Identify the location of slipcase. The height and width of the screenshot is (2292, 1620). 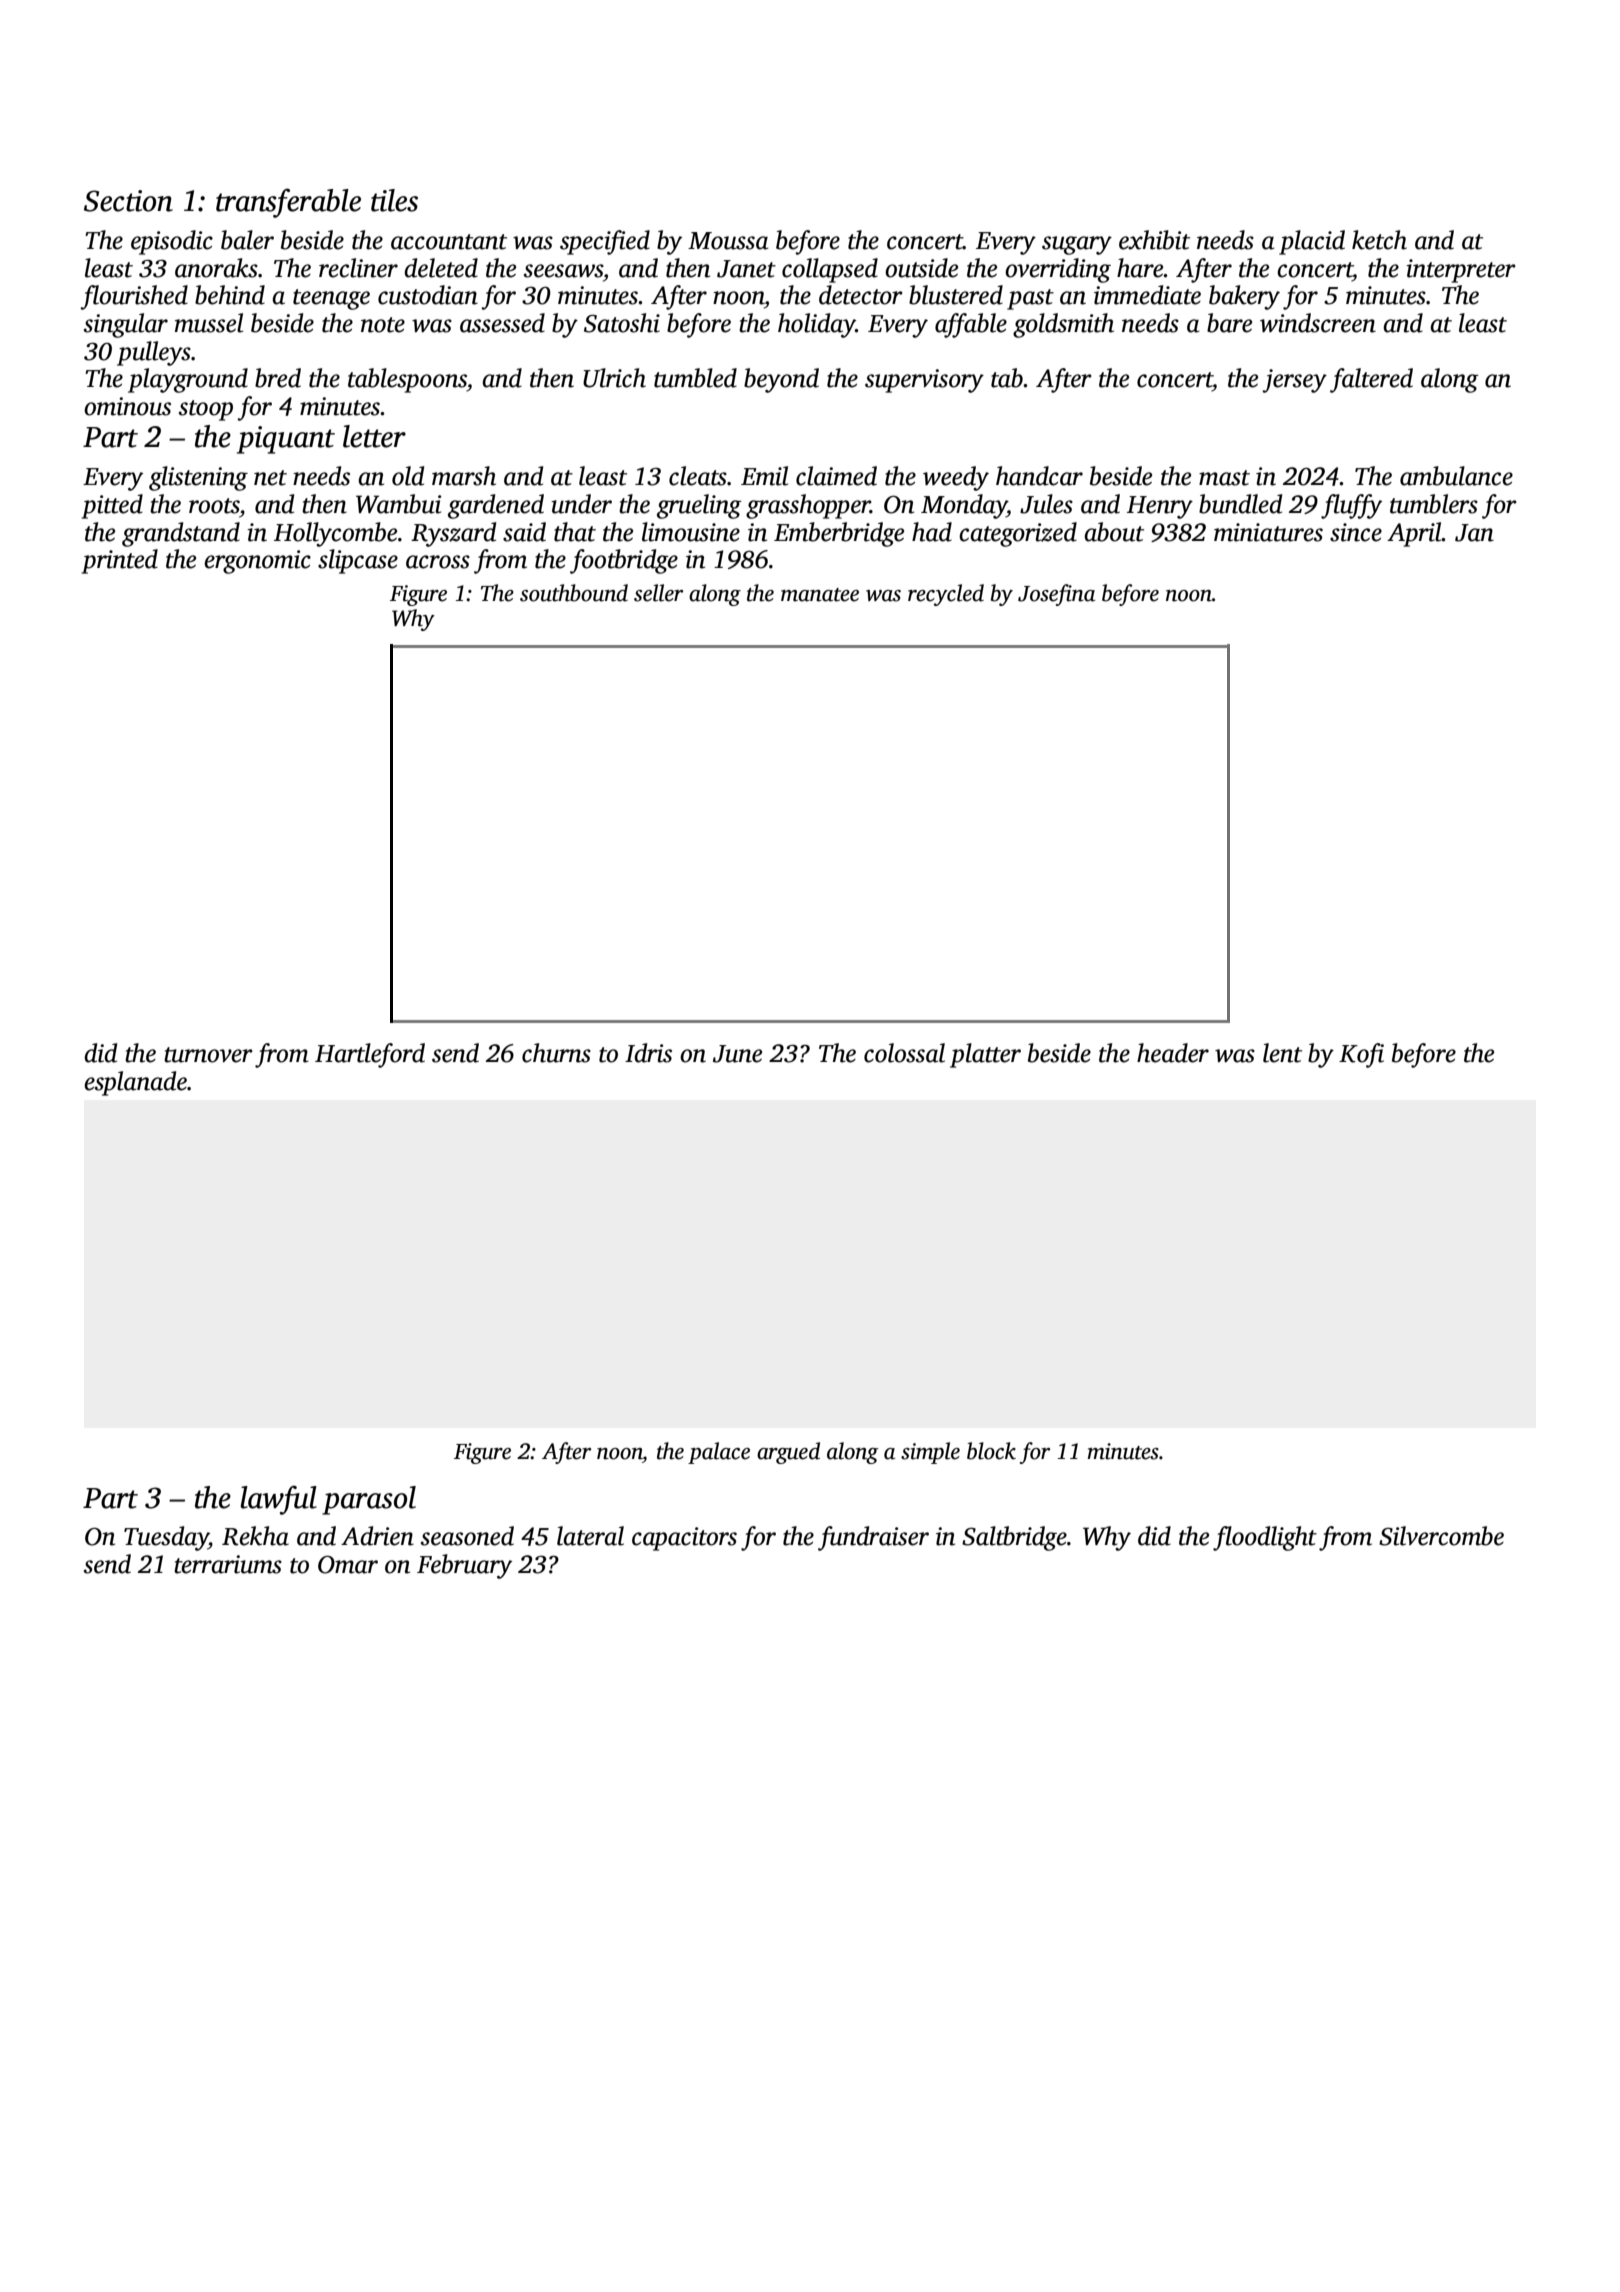
(358, 561).
